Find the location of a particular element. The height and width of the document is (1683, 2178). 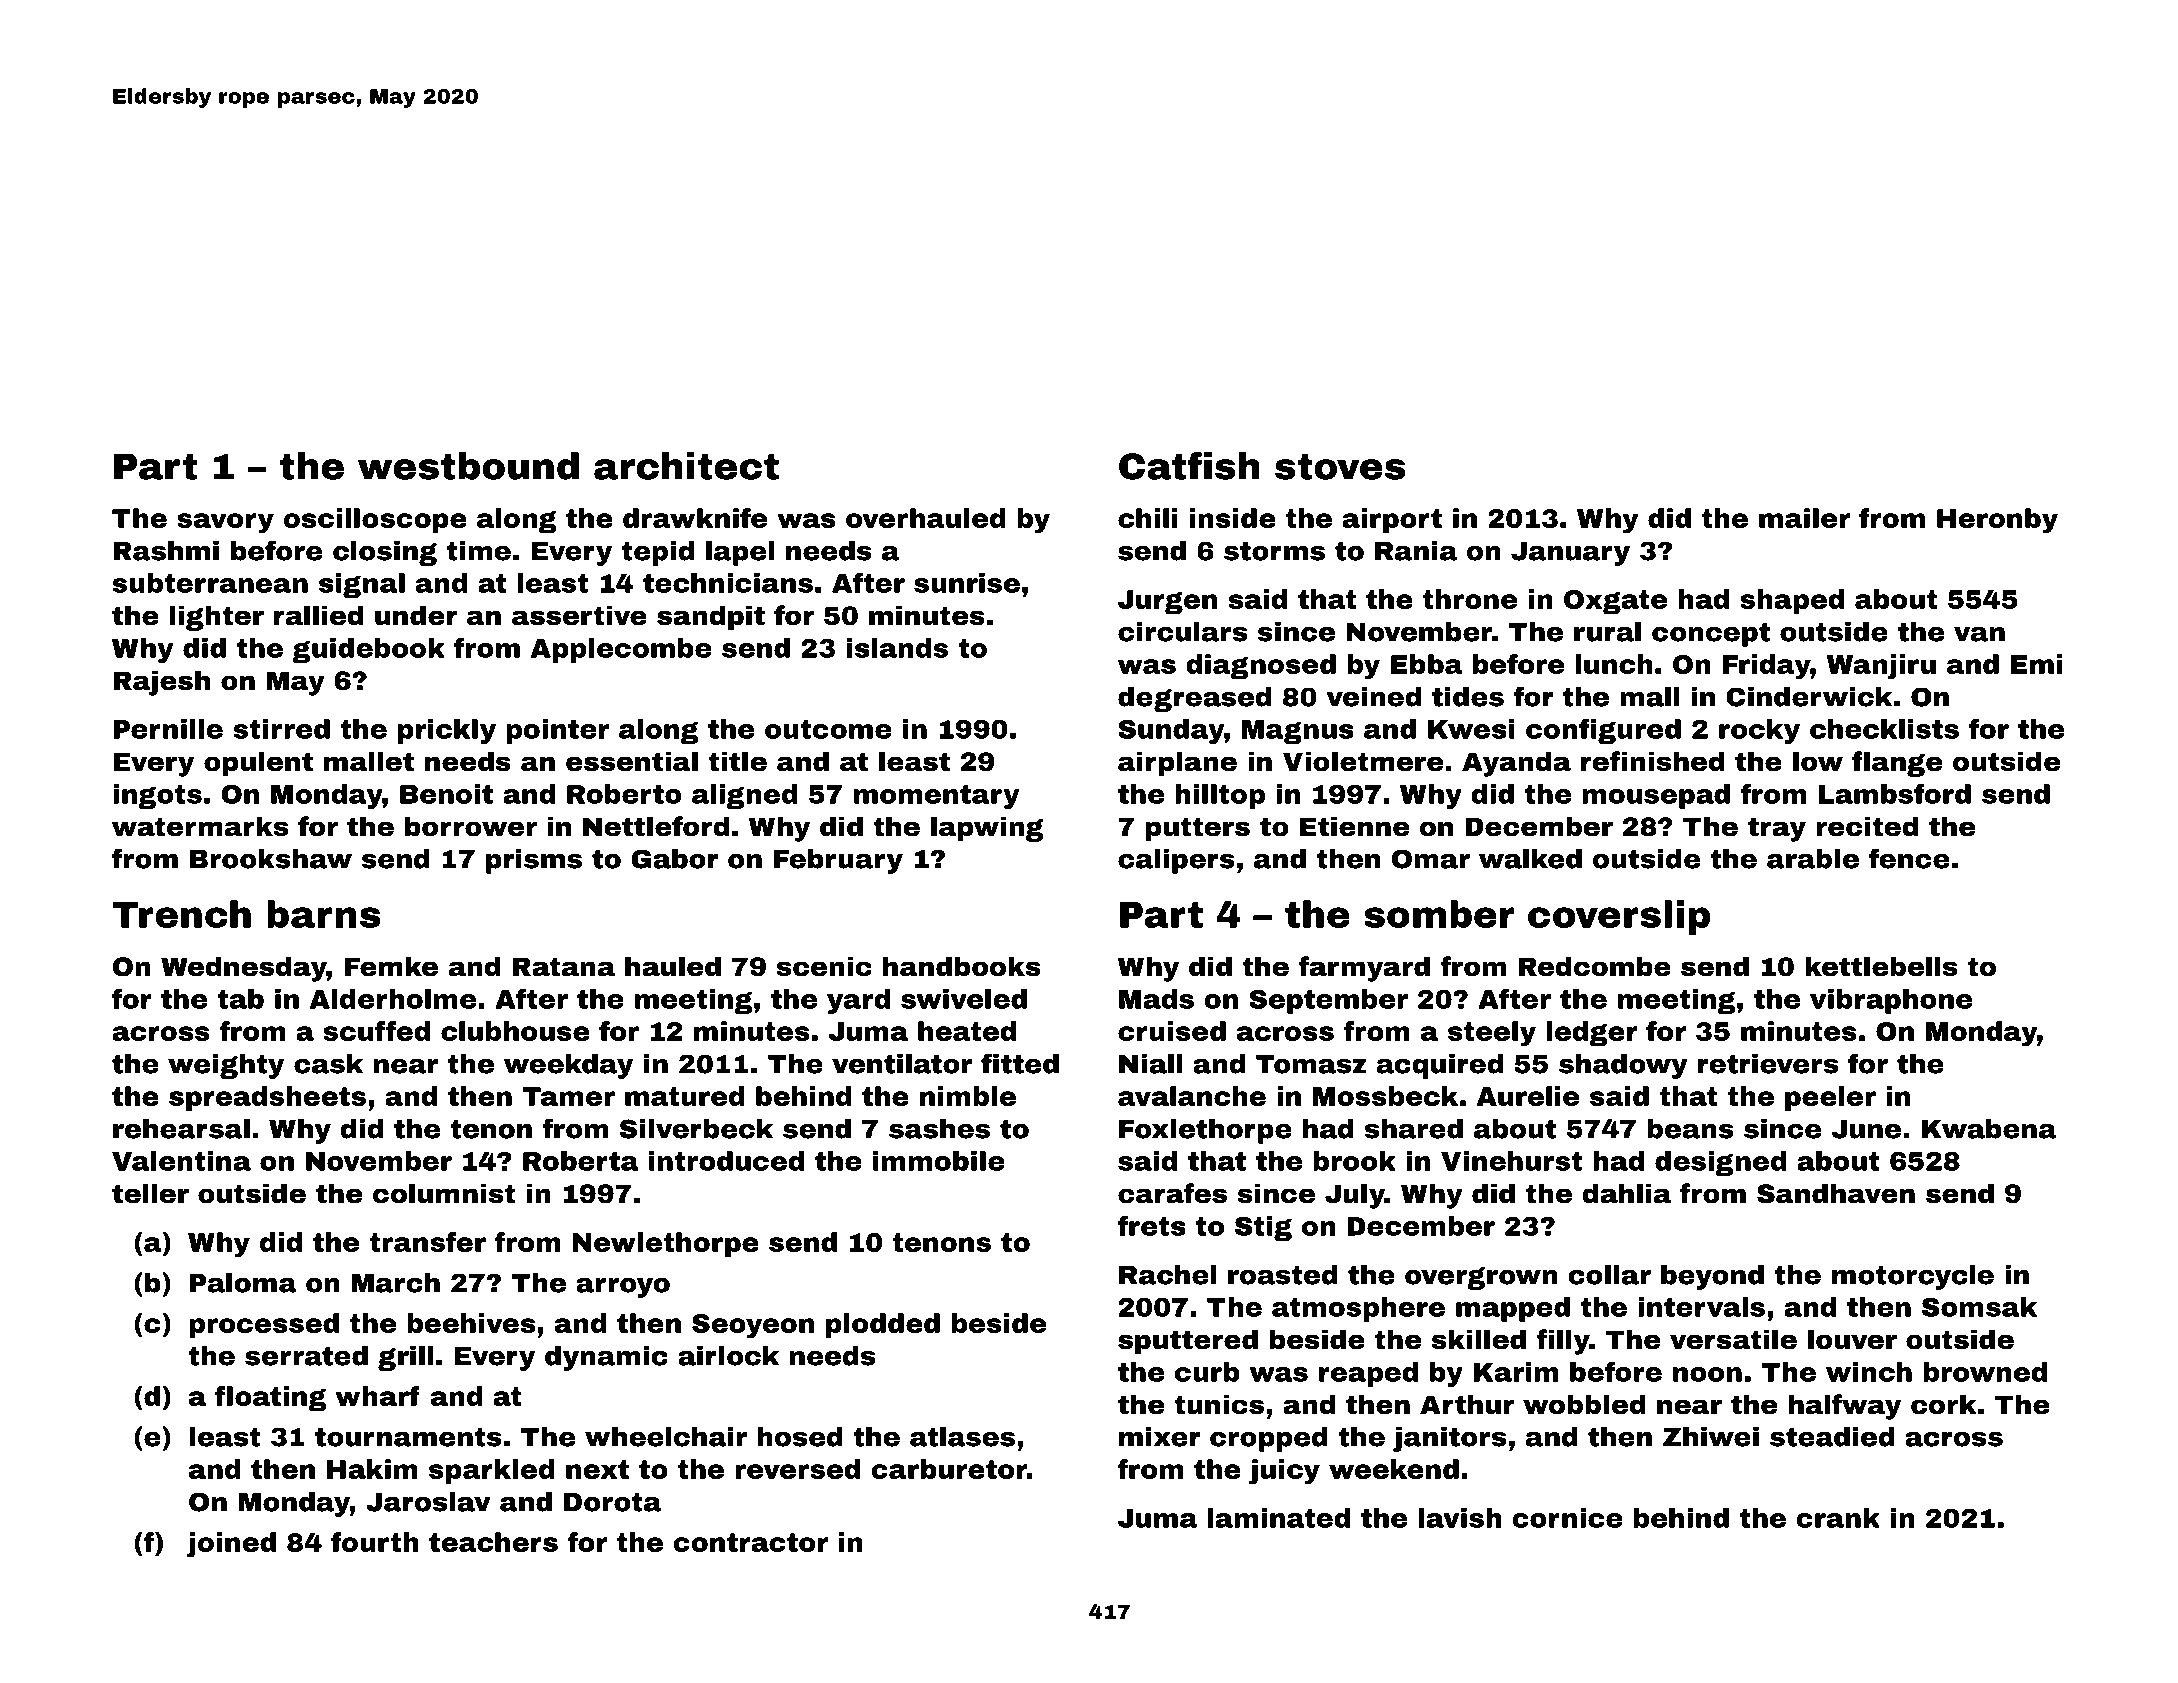

joined is located at coordinates (231, 1545).
